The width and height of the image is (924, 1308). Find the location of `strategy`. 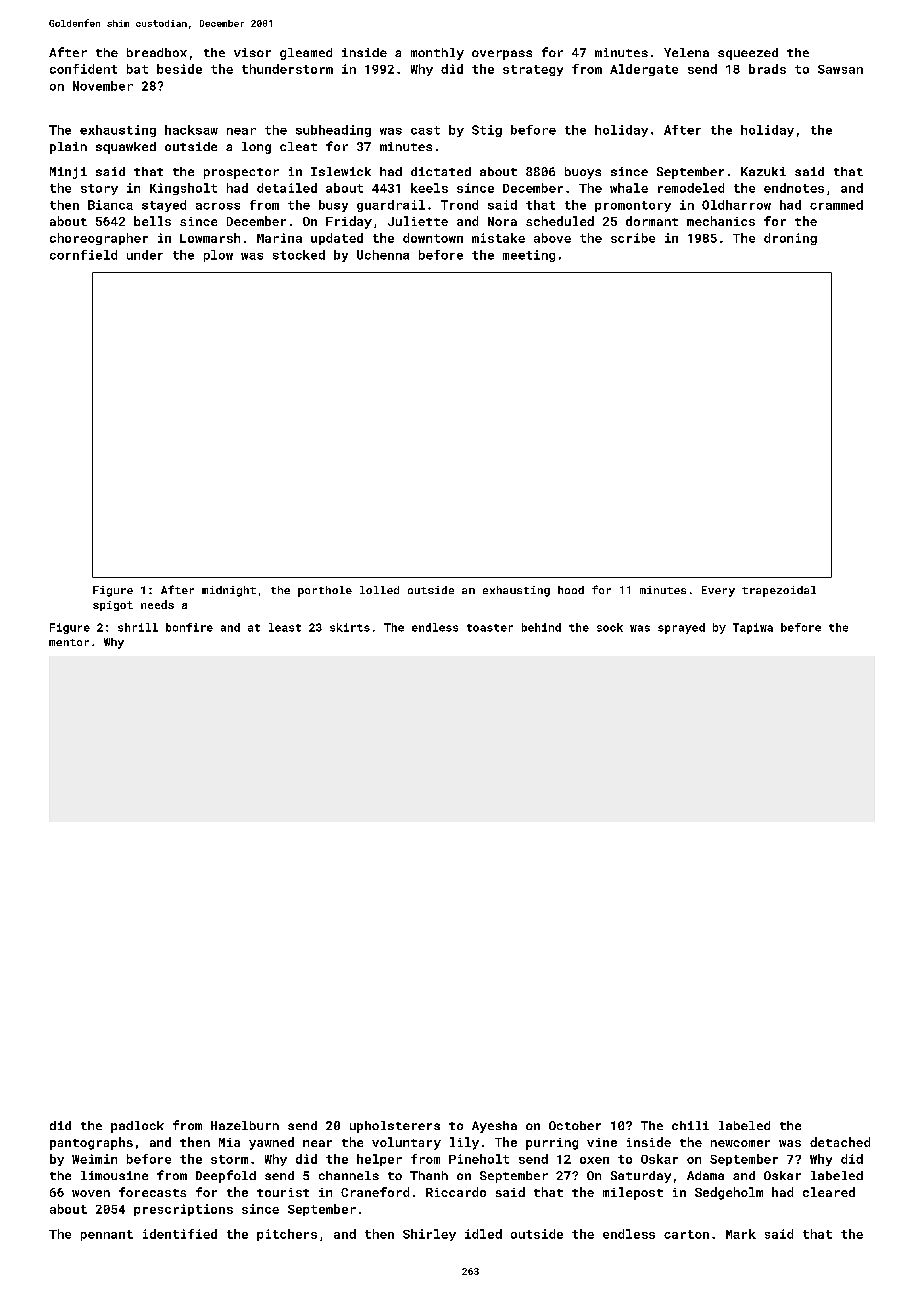

strategy is located at coordinates (533, 70).
